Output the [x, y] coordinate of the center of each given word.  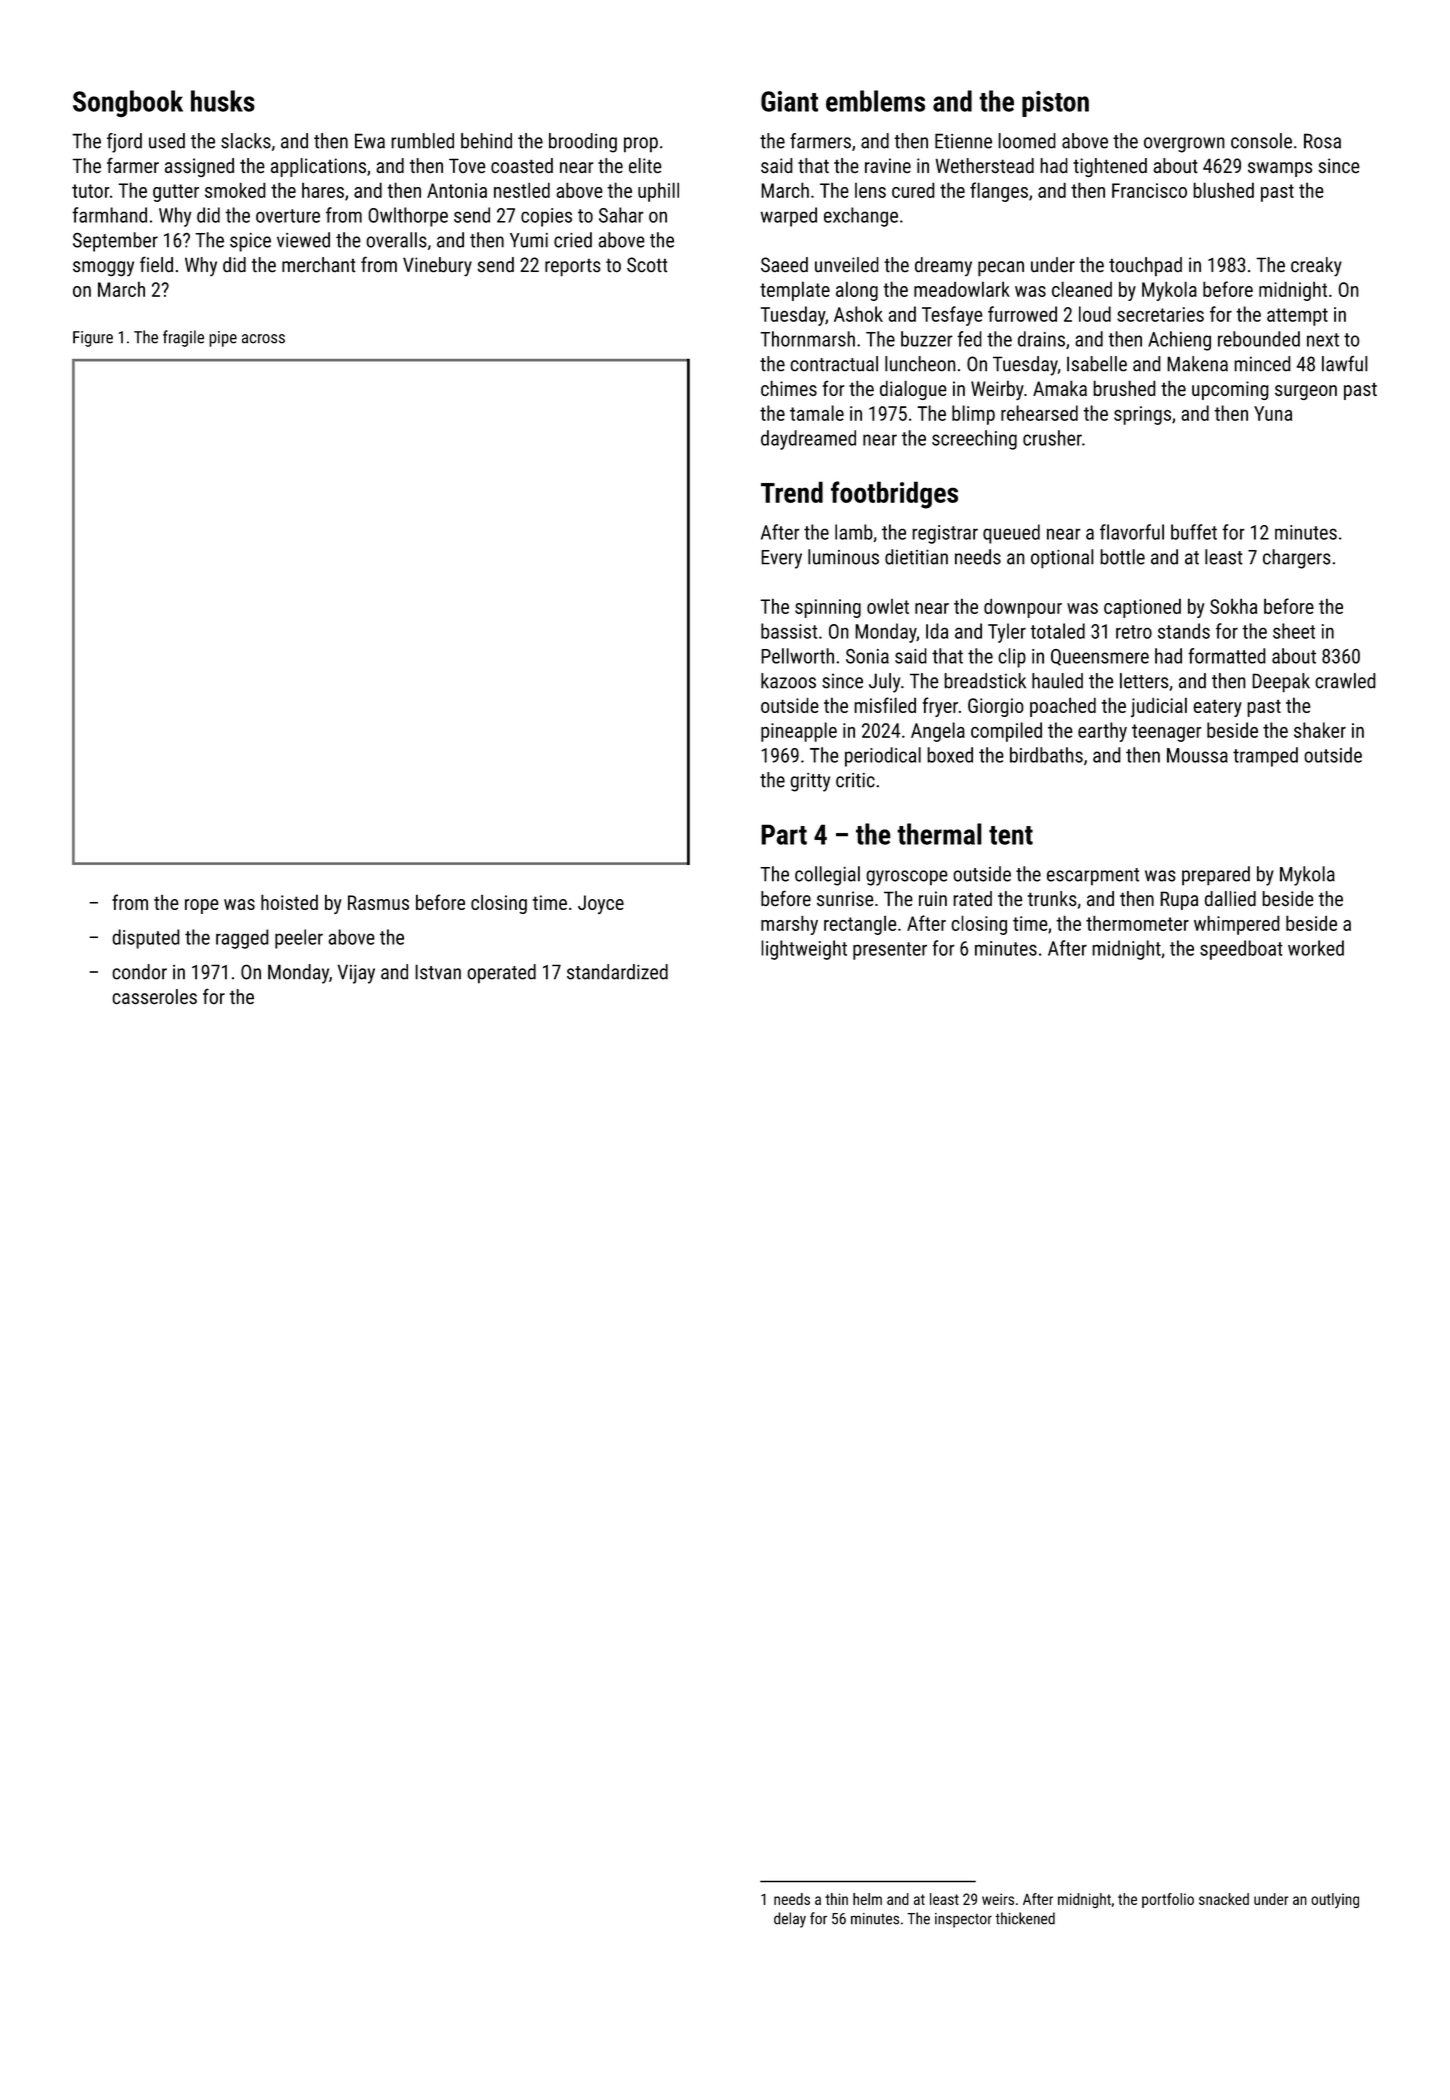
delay [790, 1920]
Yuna [1273, 413]
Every [781, 559]
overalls [397, 240]
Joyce [601, 904]
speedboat [1241, 950]
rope [202, 906]
